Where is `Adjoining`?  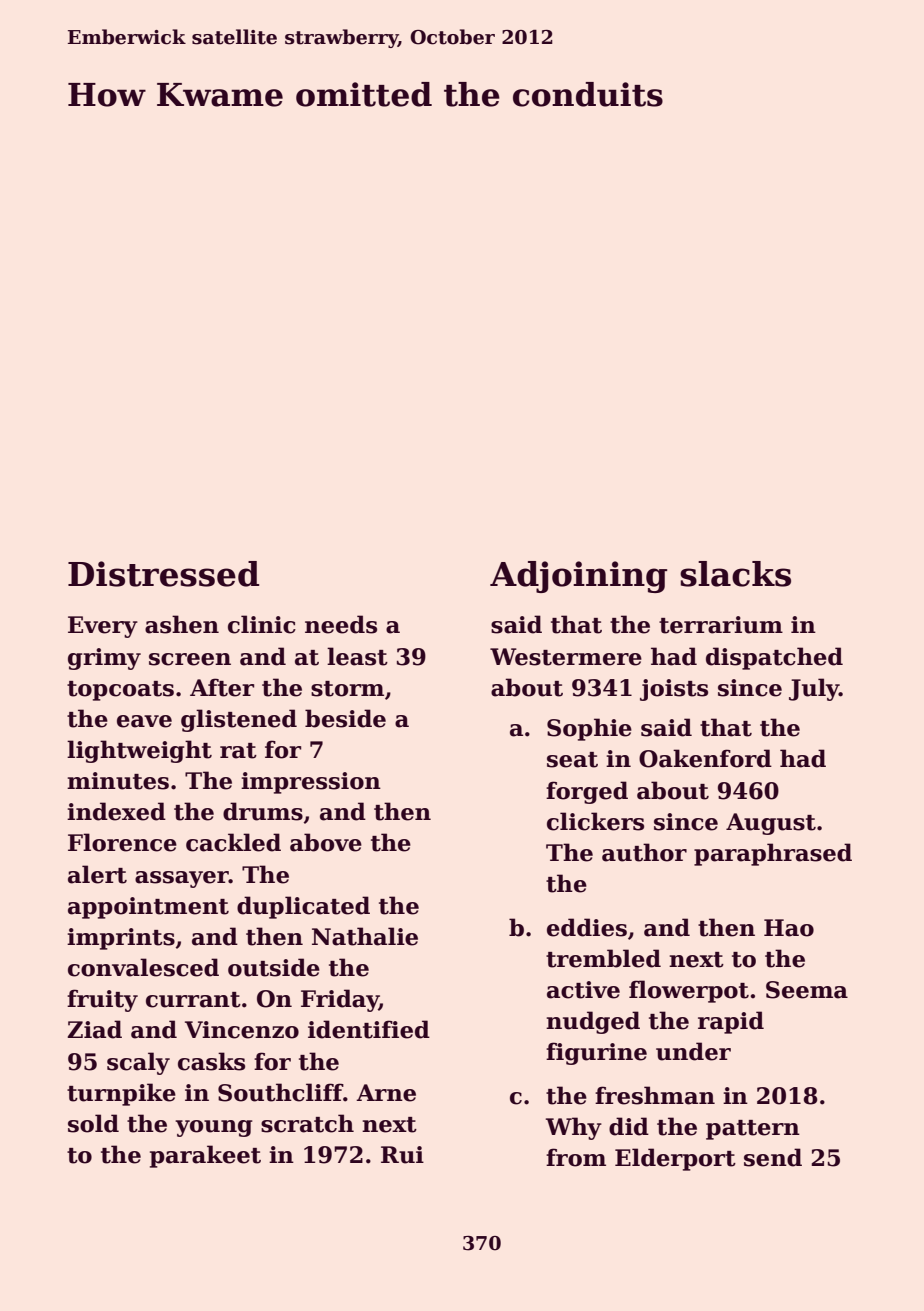 Adjoining is located at coordinates (578, 577).
